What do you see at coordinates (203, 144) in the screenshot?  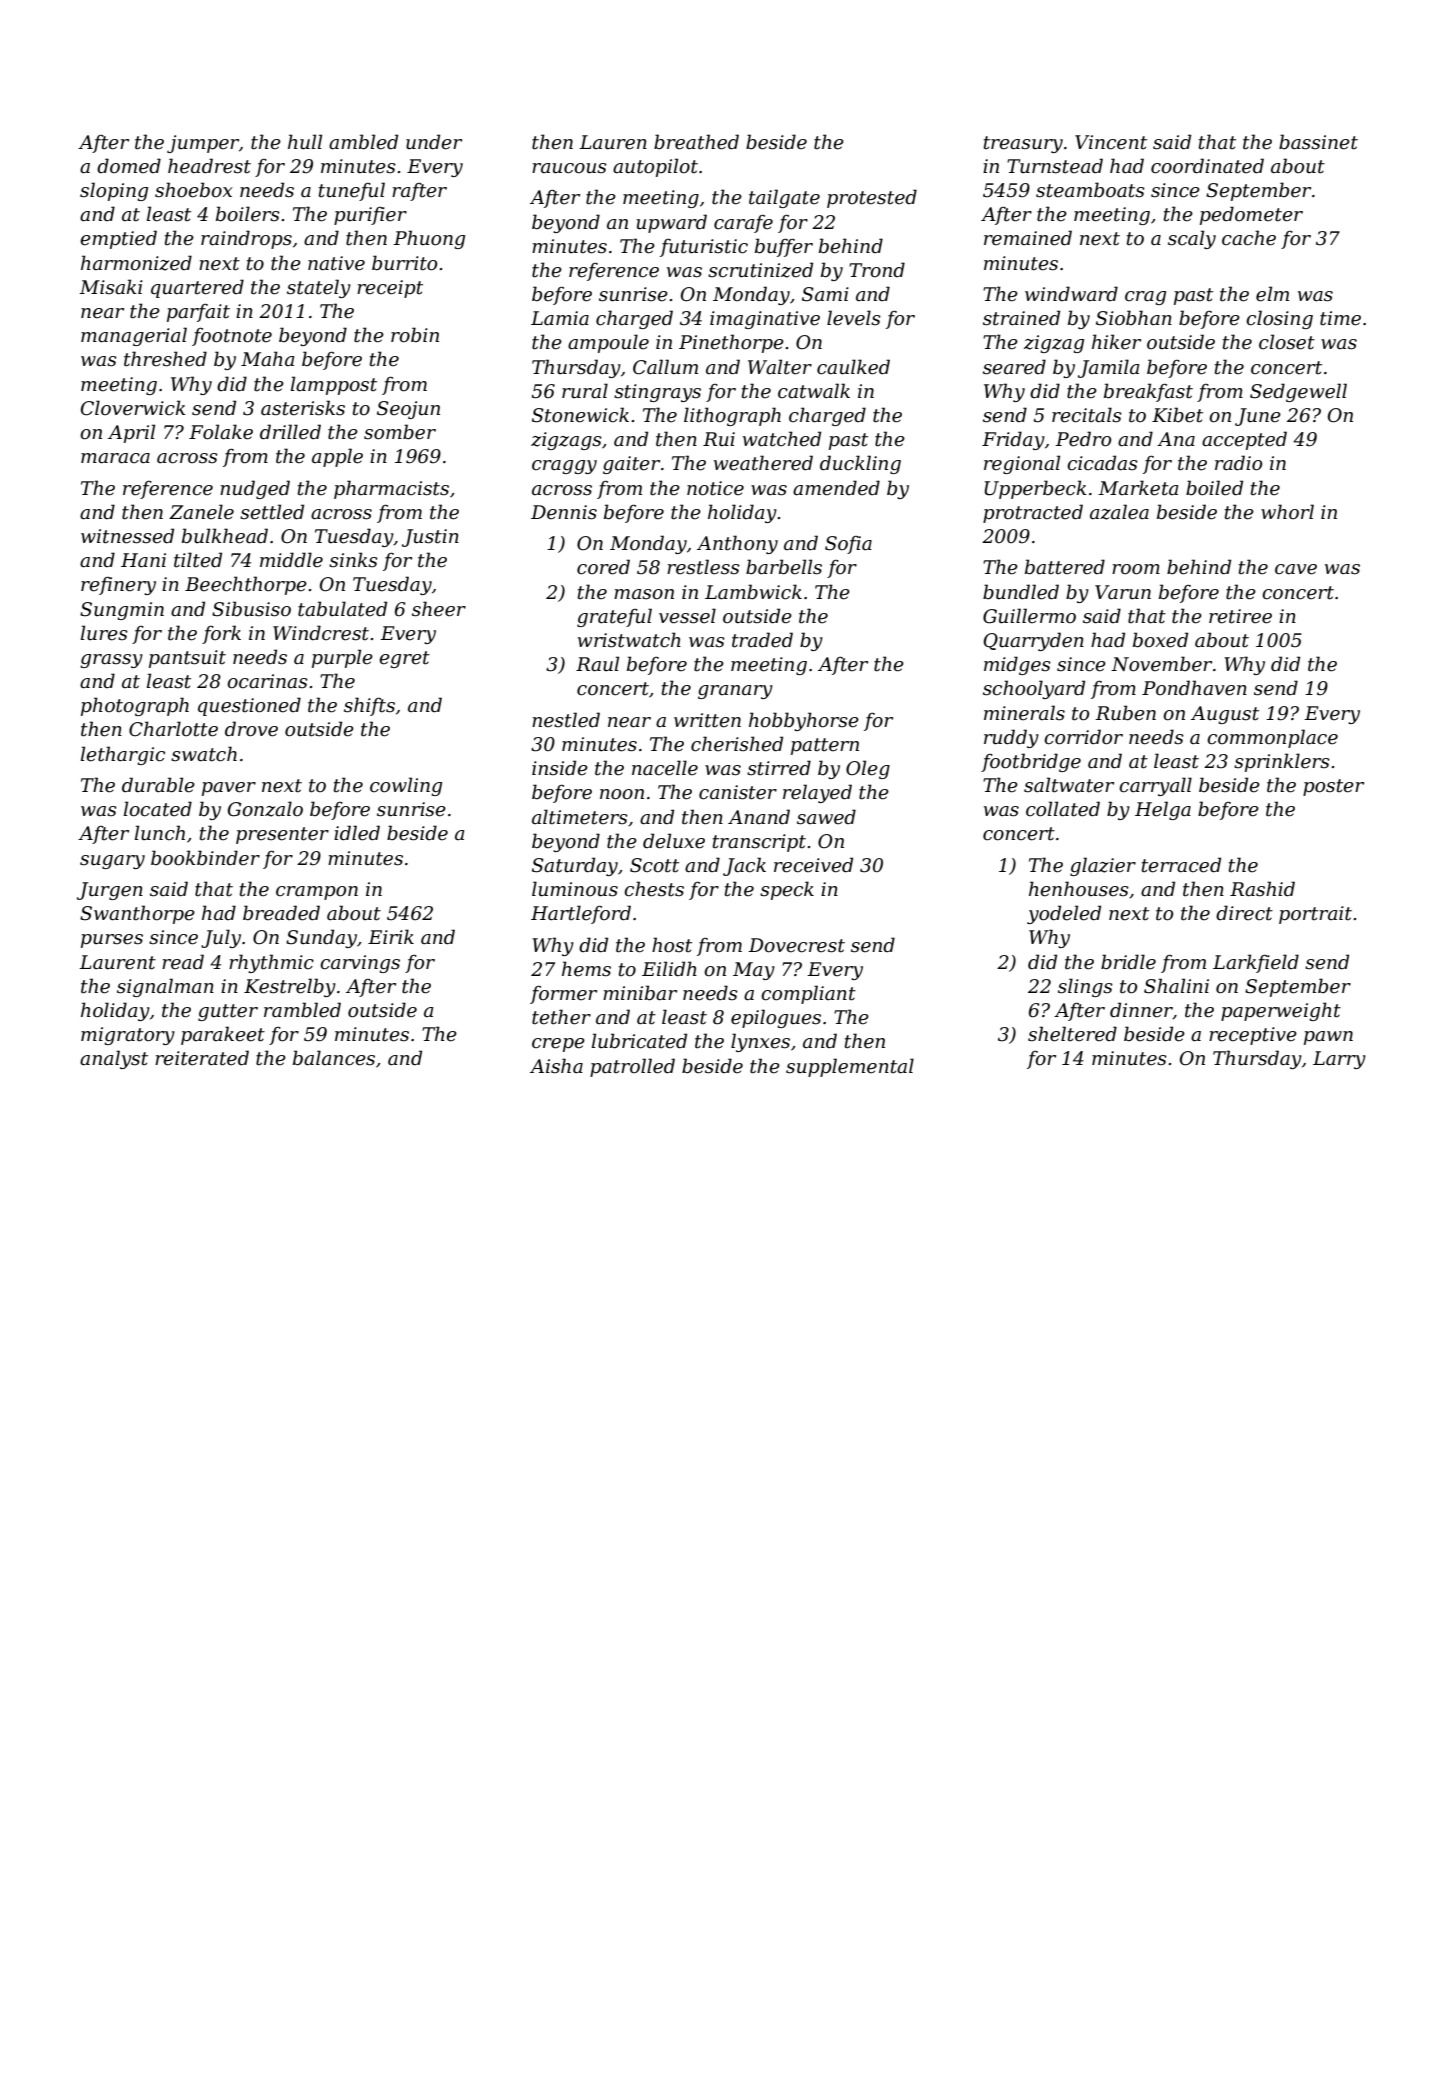 I see `jumper` at bounding box center [203, 144].
